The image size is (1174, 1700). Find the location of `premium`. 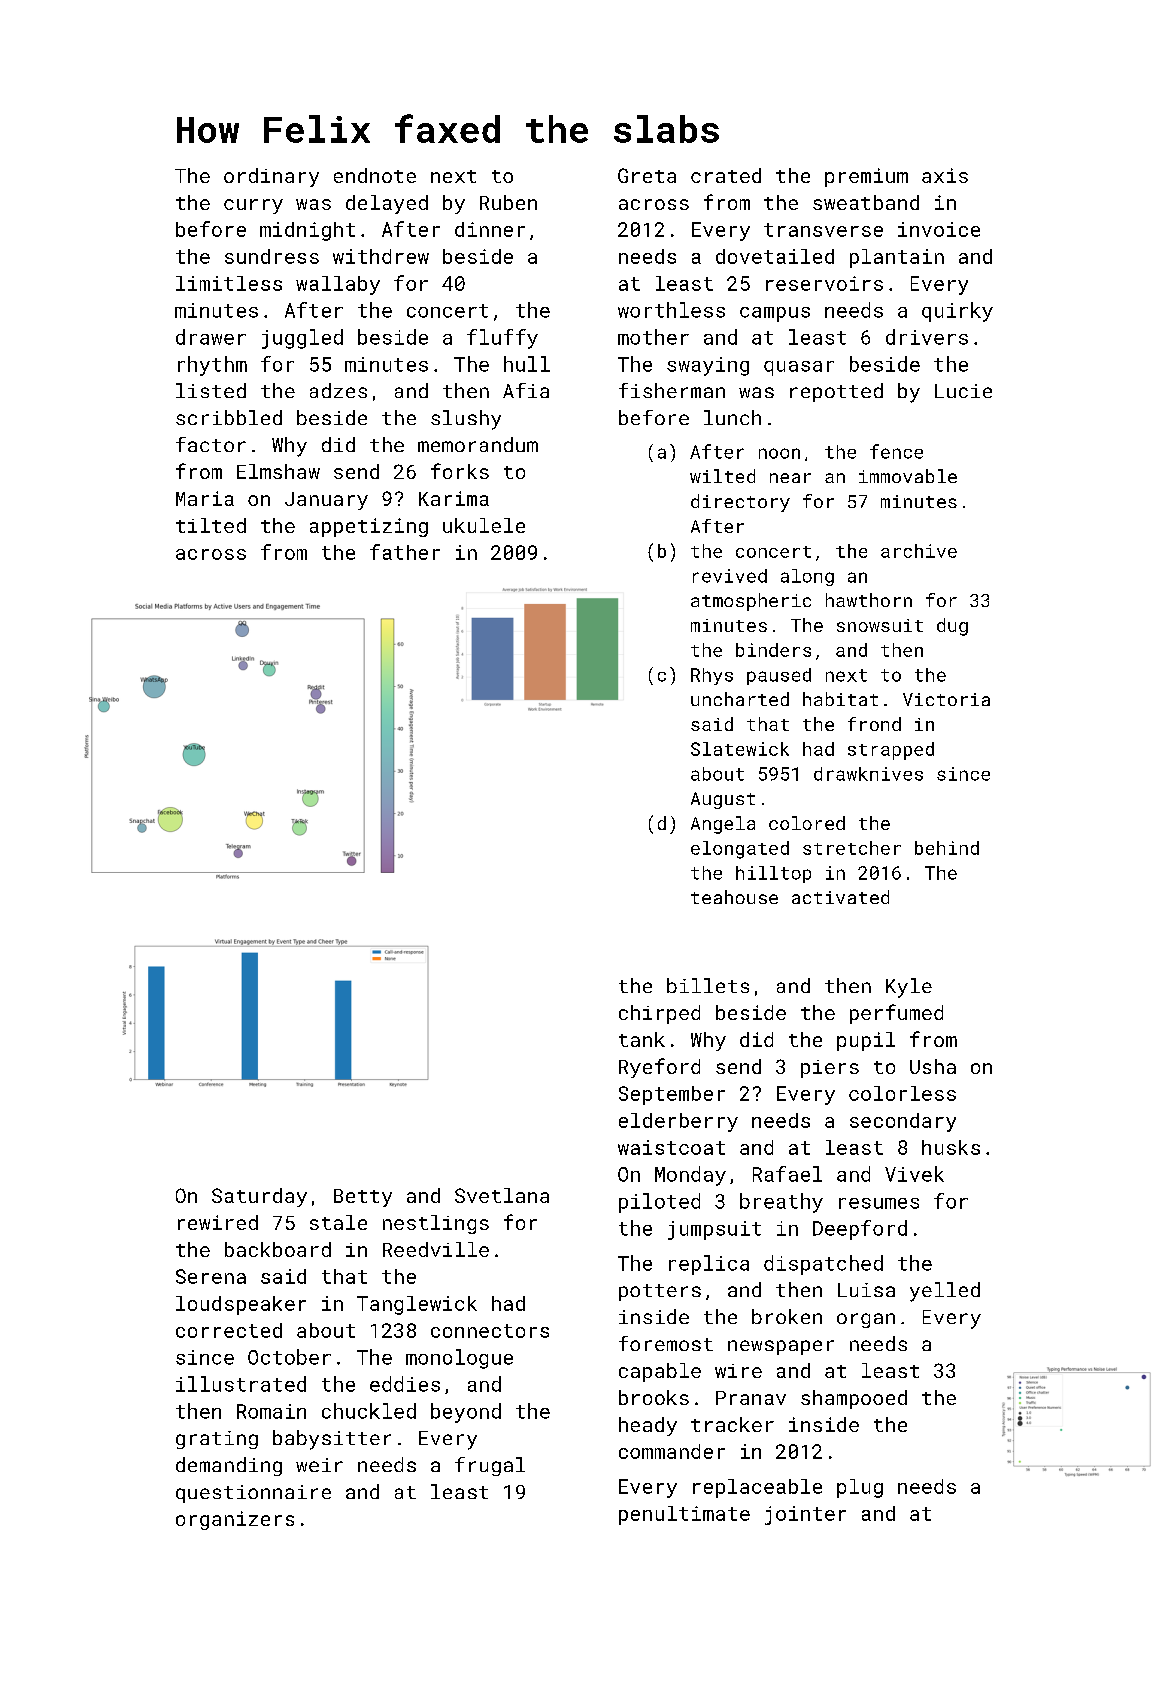

premium is located at coordinates (866, 177).
